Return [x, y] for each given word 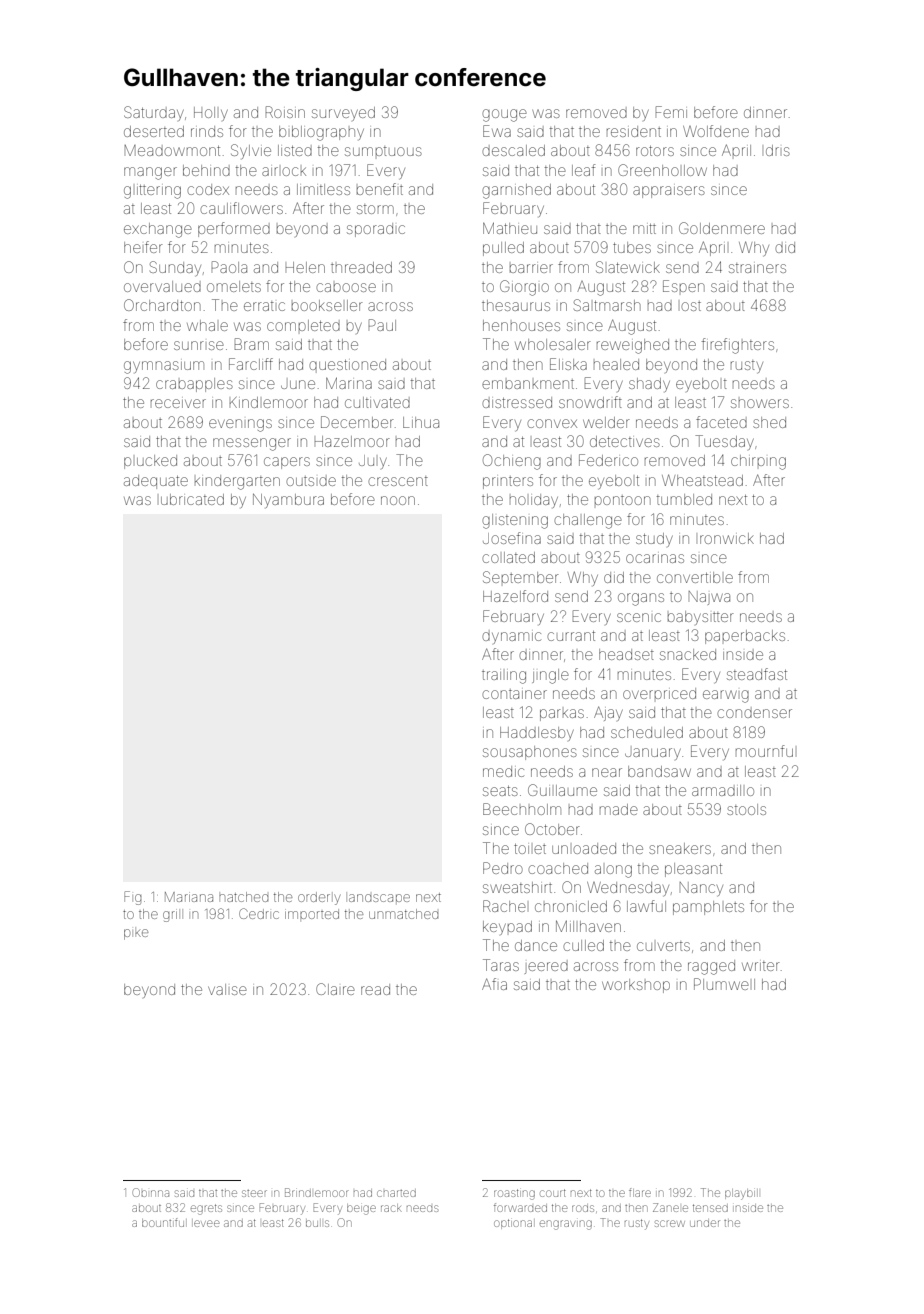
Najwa [709, 598]
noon [398, 500]
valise [227, 989]
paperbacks [745, 637]
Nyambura [288, 501]
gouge [504, 115]
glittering [152, 192]
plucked [150, 462]
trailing [504, 677]
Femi [671, 112]
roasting [514, 1194]
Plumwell [724, 984]
